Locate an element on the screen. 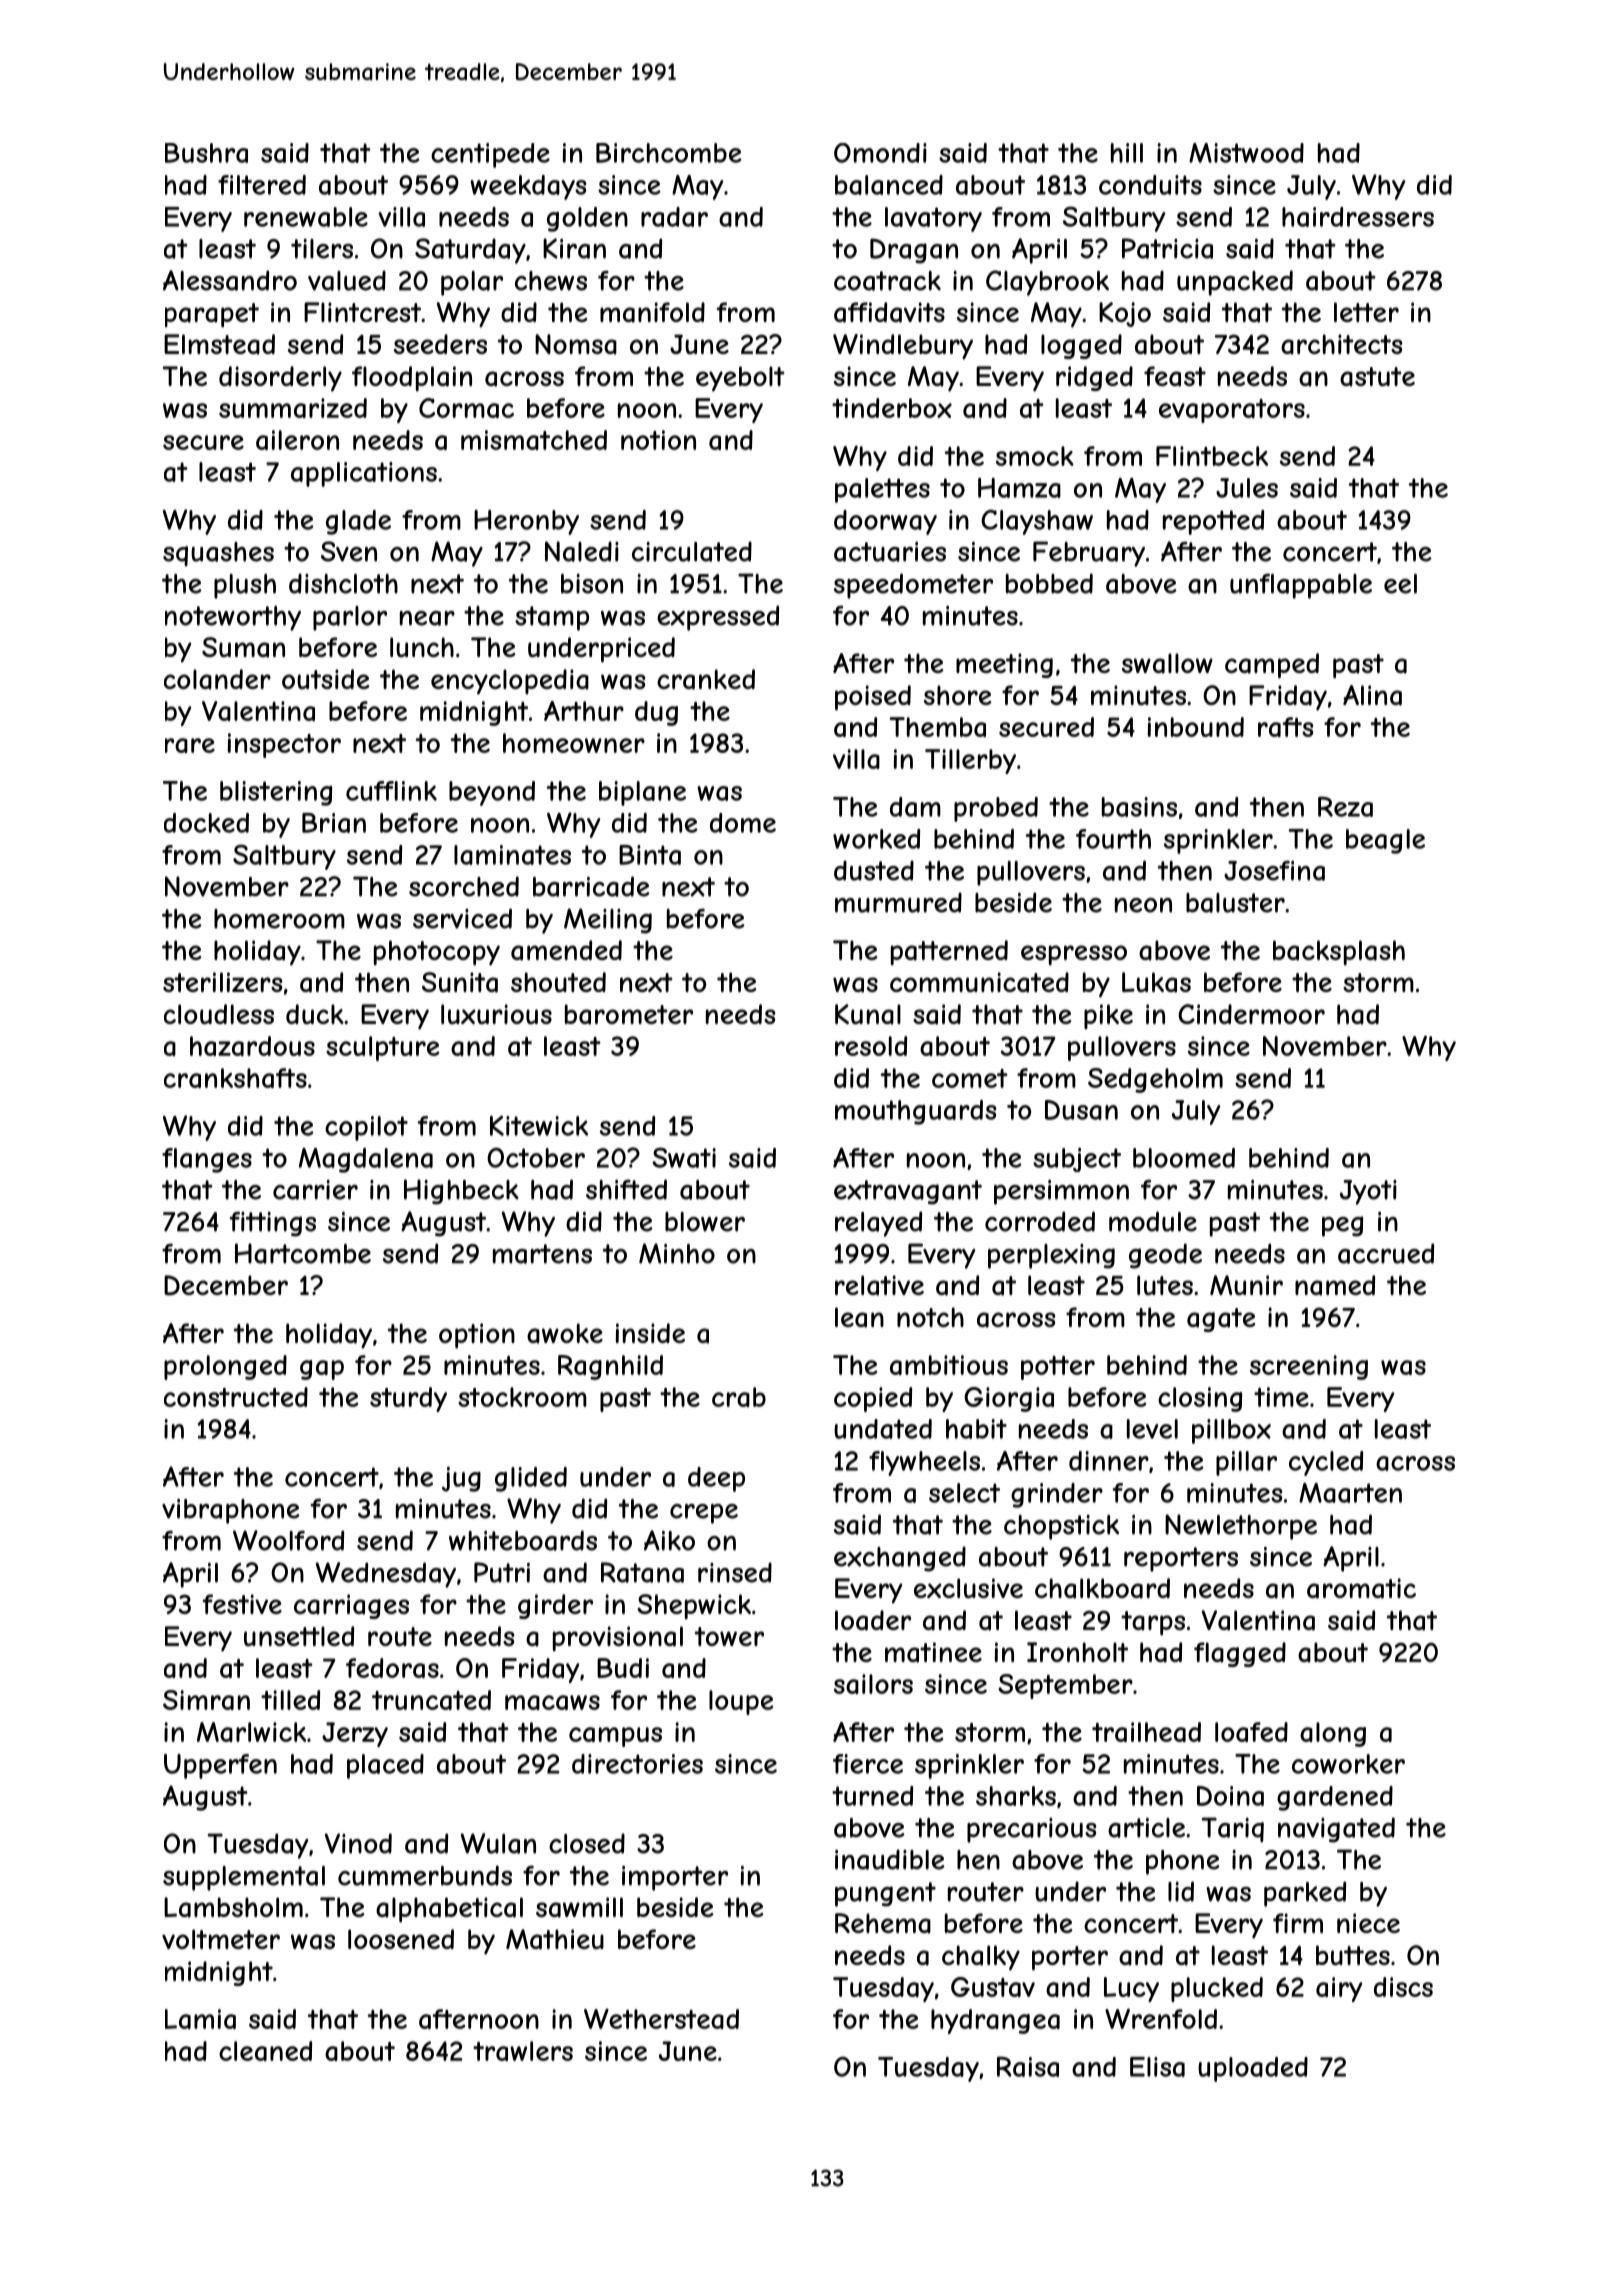 This screenshot has width=1620, height=2292. barometer is located at coordinates (629, 1014).
